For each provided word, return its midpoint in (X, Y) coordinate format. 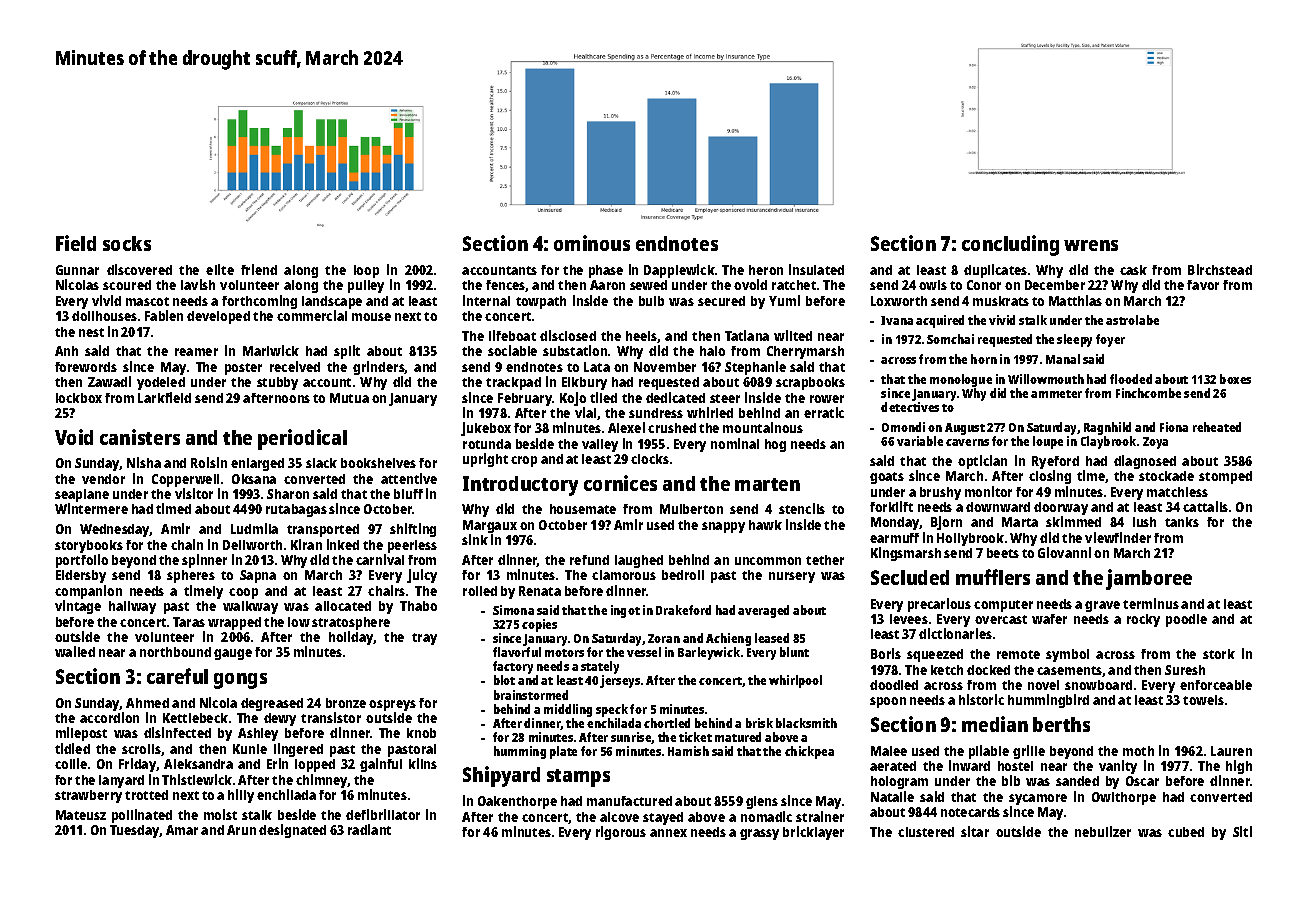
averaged (763, 611)
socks (127, 243)
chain (187, 544)
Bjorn (946, 523)
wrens (1091, 245)
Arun (241, 830)
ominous (592, 243)
